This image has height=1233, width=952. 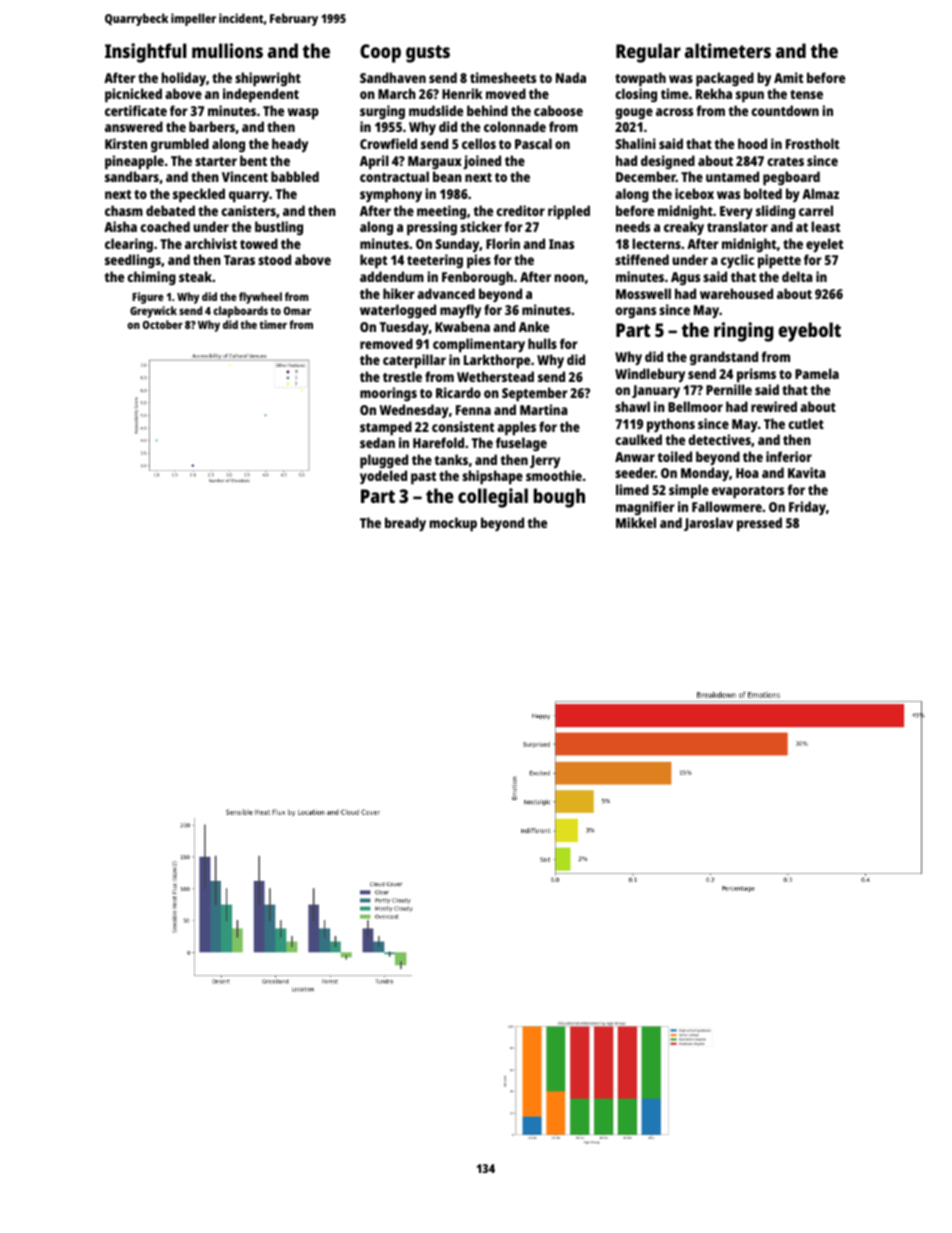 I want to click on behind, so click(x=487, y=110).
